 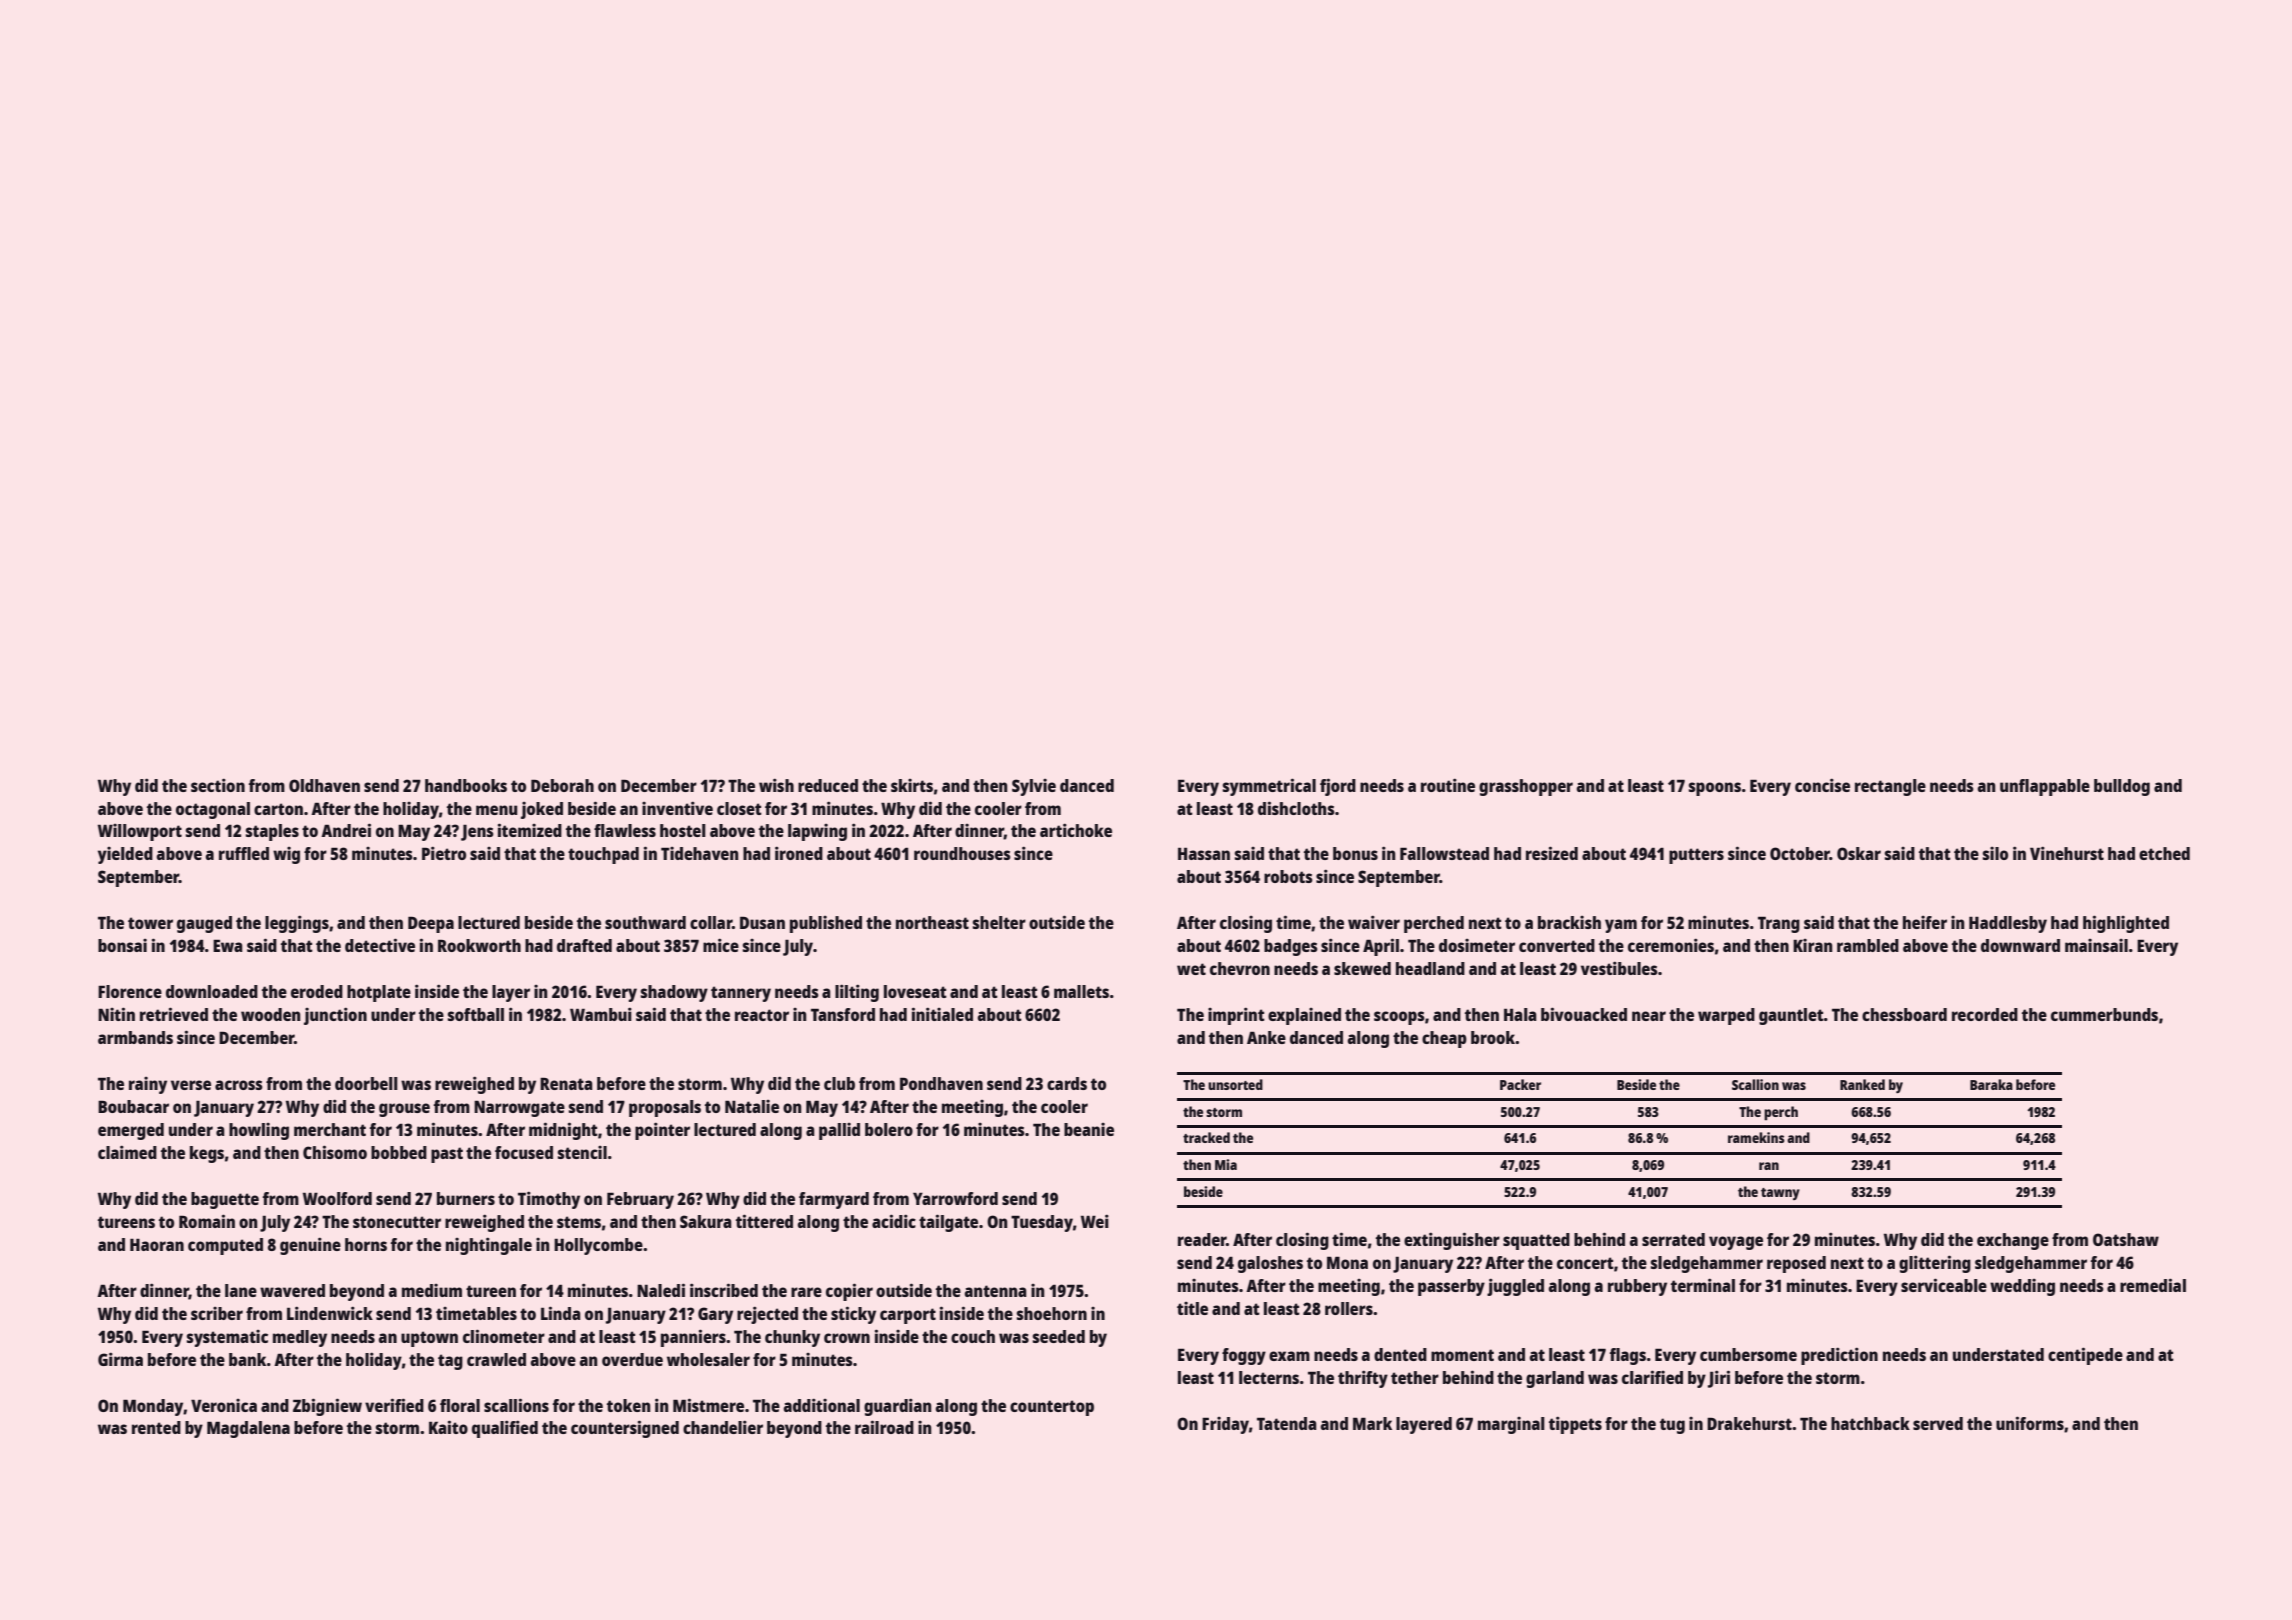 I want to click on tawny, so click(x=1780, y=1194).
